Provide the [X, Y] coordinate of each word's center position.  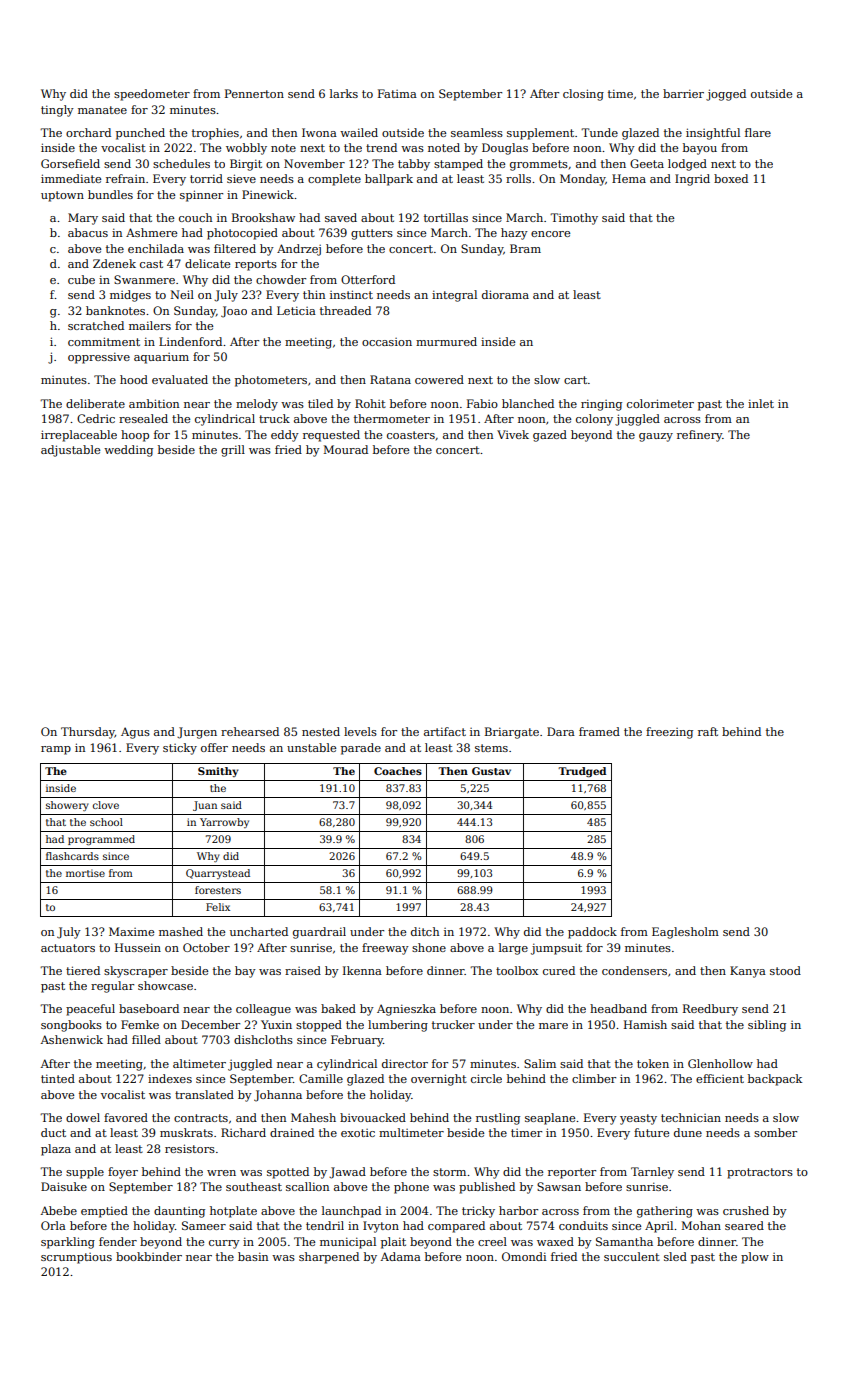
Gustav [491, 771]
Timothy [574, 219]
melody [257, 405]
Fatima [397, 93]
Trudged [582, 772]
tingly [57, 111]
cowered [439, 379]
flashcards [72, 856]
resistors [190, 1148]
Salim [540, 1063]
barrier [683, 93]
